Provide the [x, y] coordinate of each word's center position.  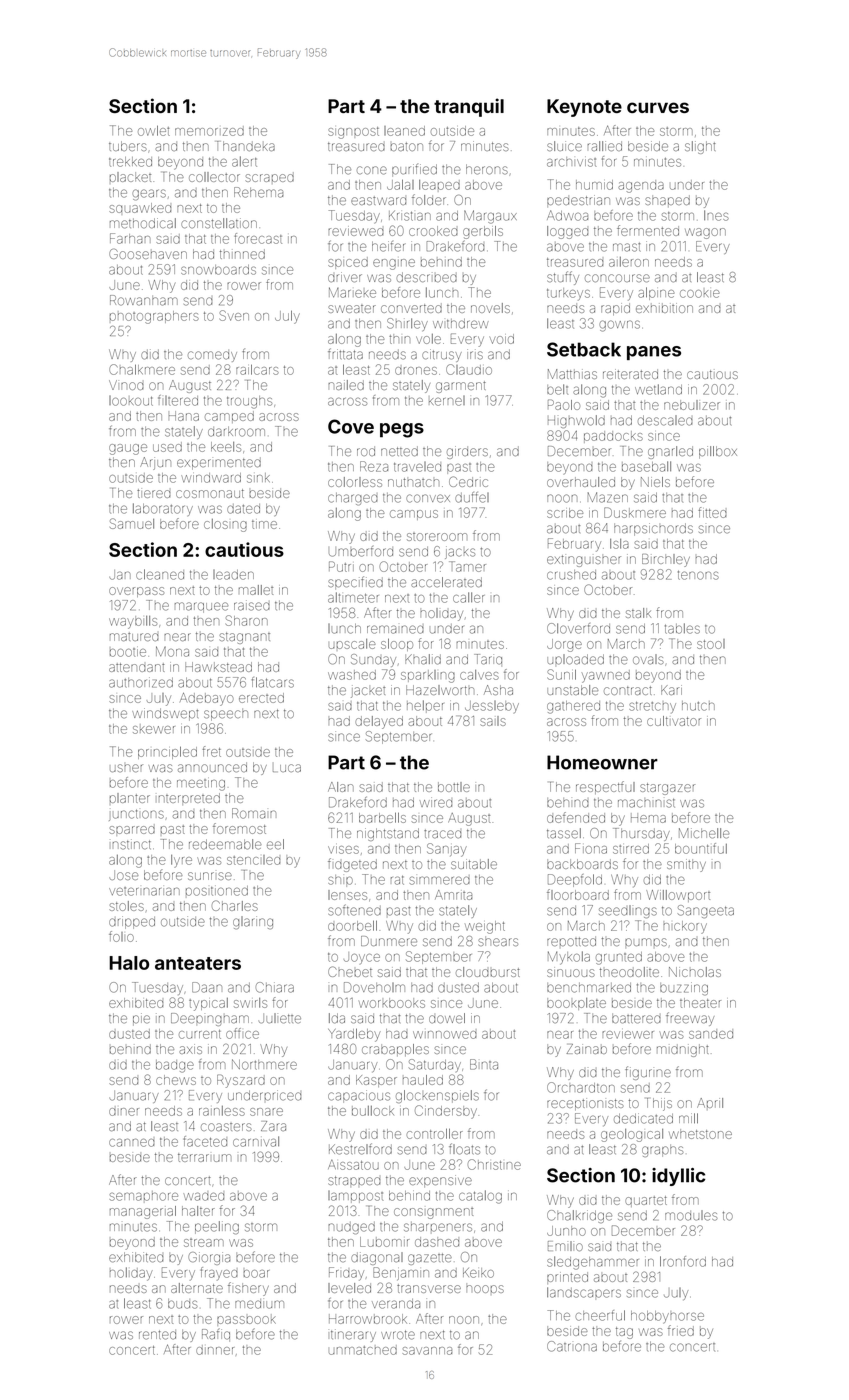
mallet [256, 590]
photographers [154, 317]
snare [266, 1112]
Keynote [584, 108]
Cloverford [578, 628]
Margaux [490, 217]
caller [468, 597]
